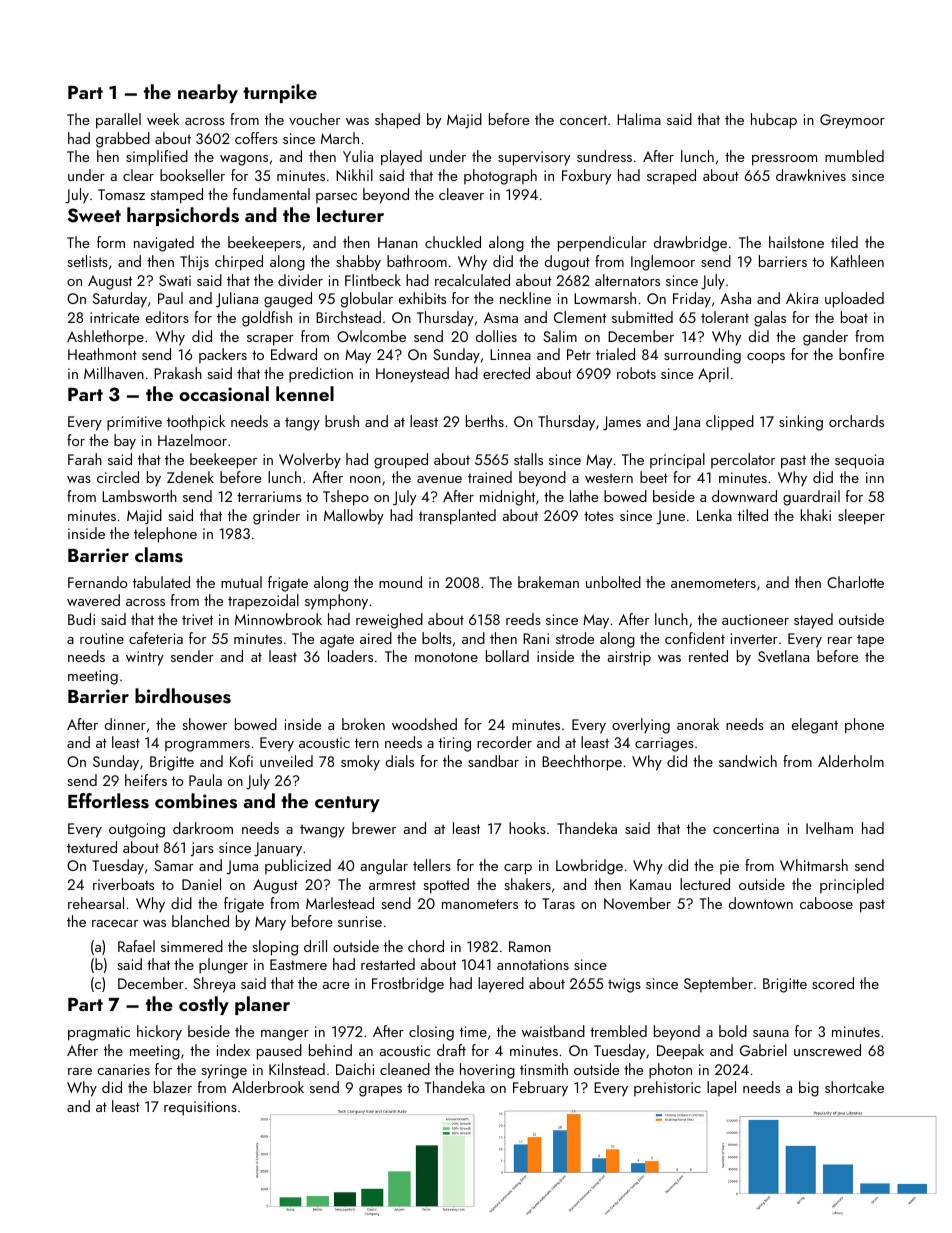  I want to click on pressroom, so click(784, 160).
